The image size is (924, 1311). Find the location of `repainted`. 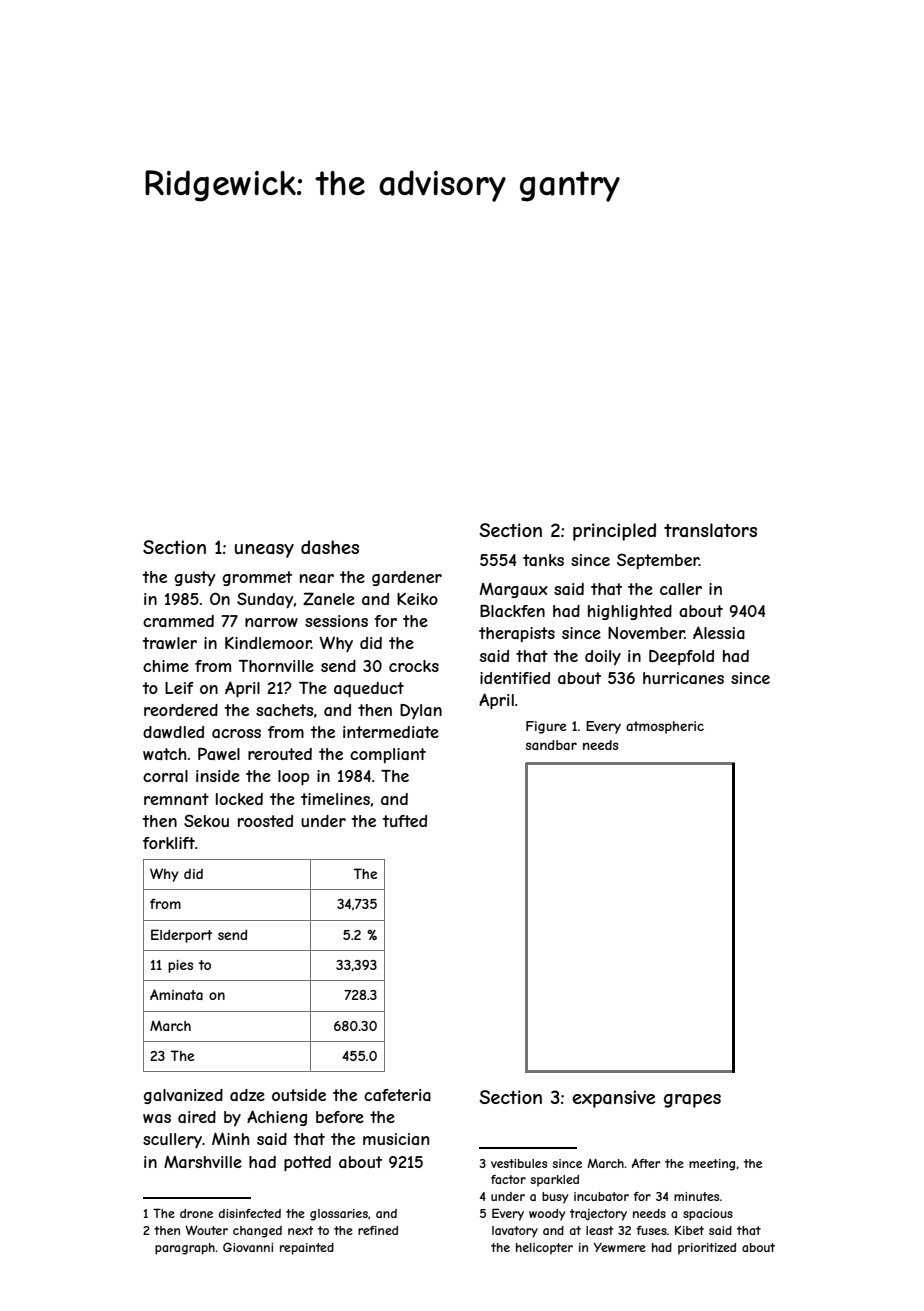

repainted is located at coordinates (307, 1249).
